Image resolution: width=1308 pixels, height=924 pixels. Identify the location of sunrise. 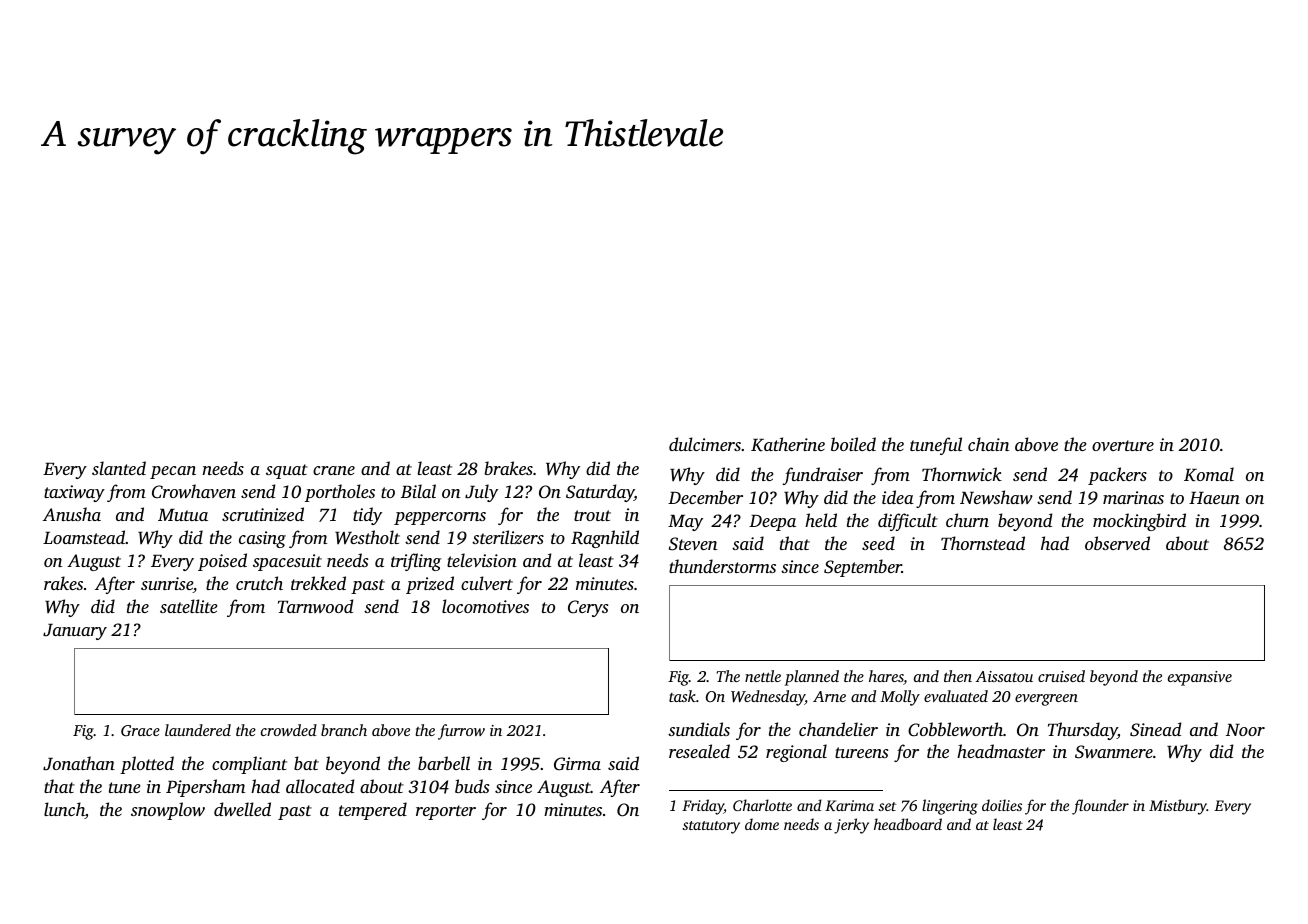
(167, 585).
